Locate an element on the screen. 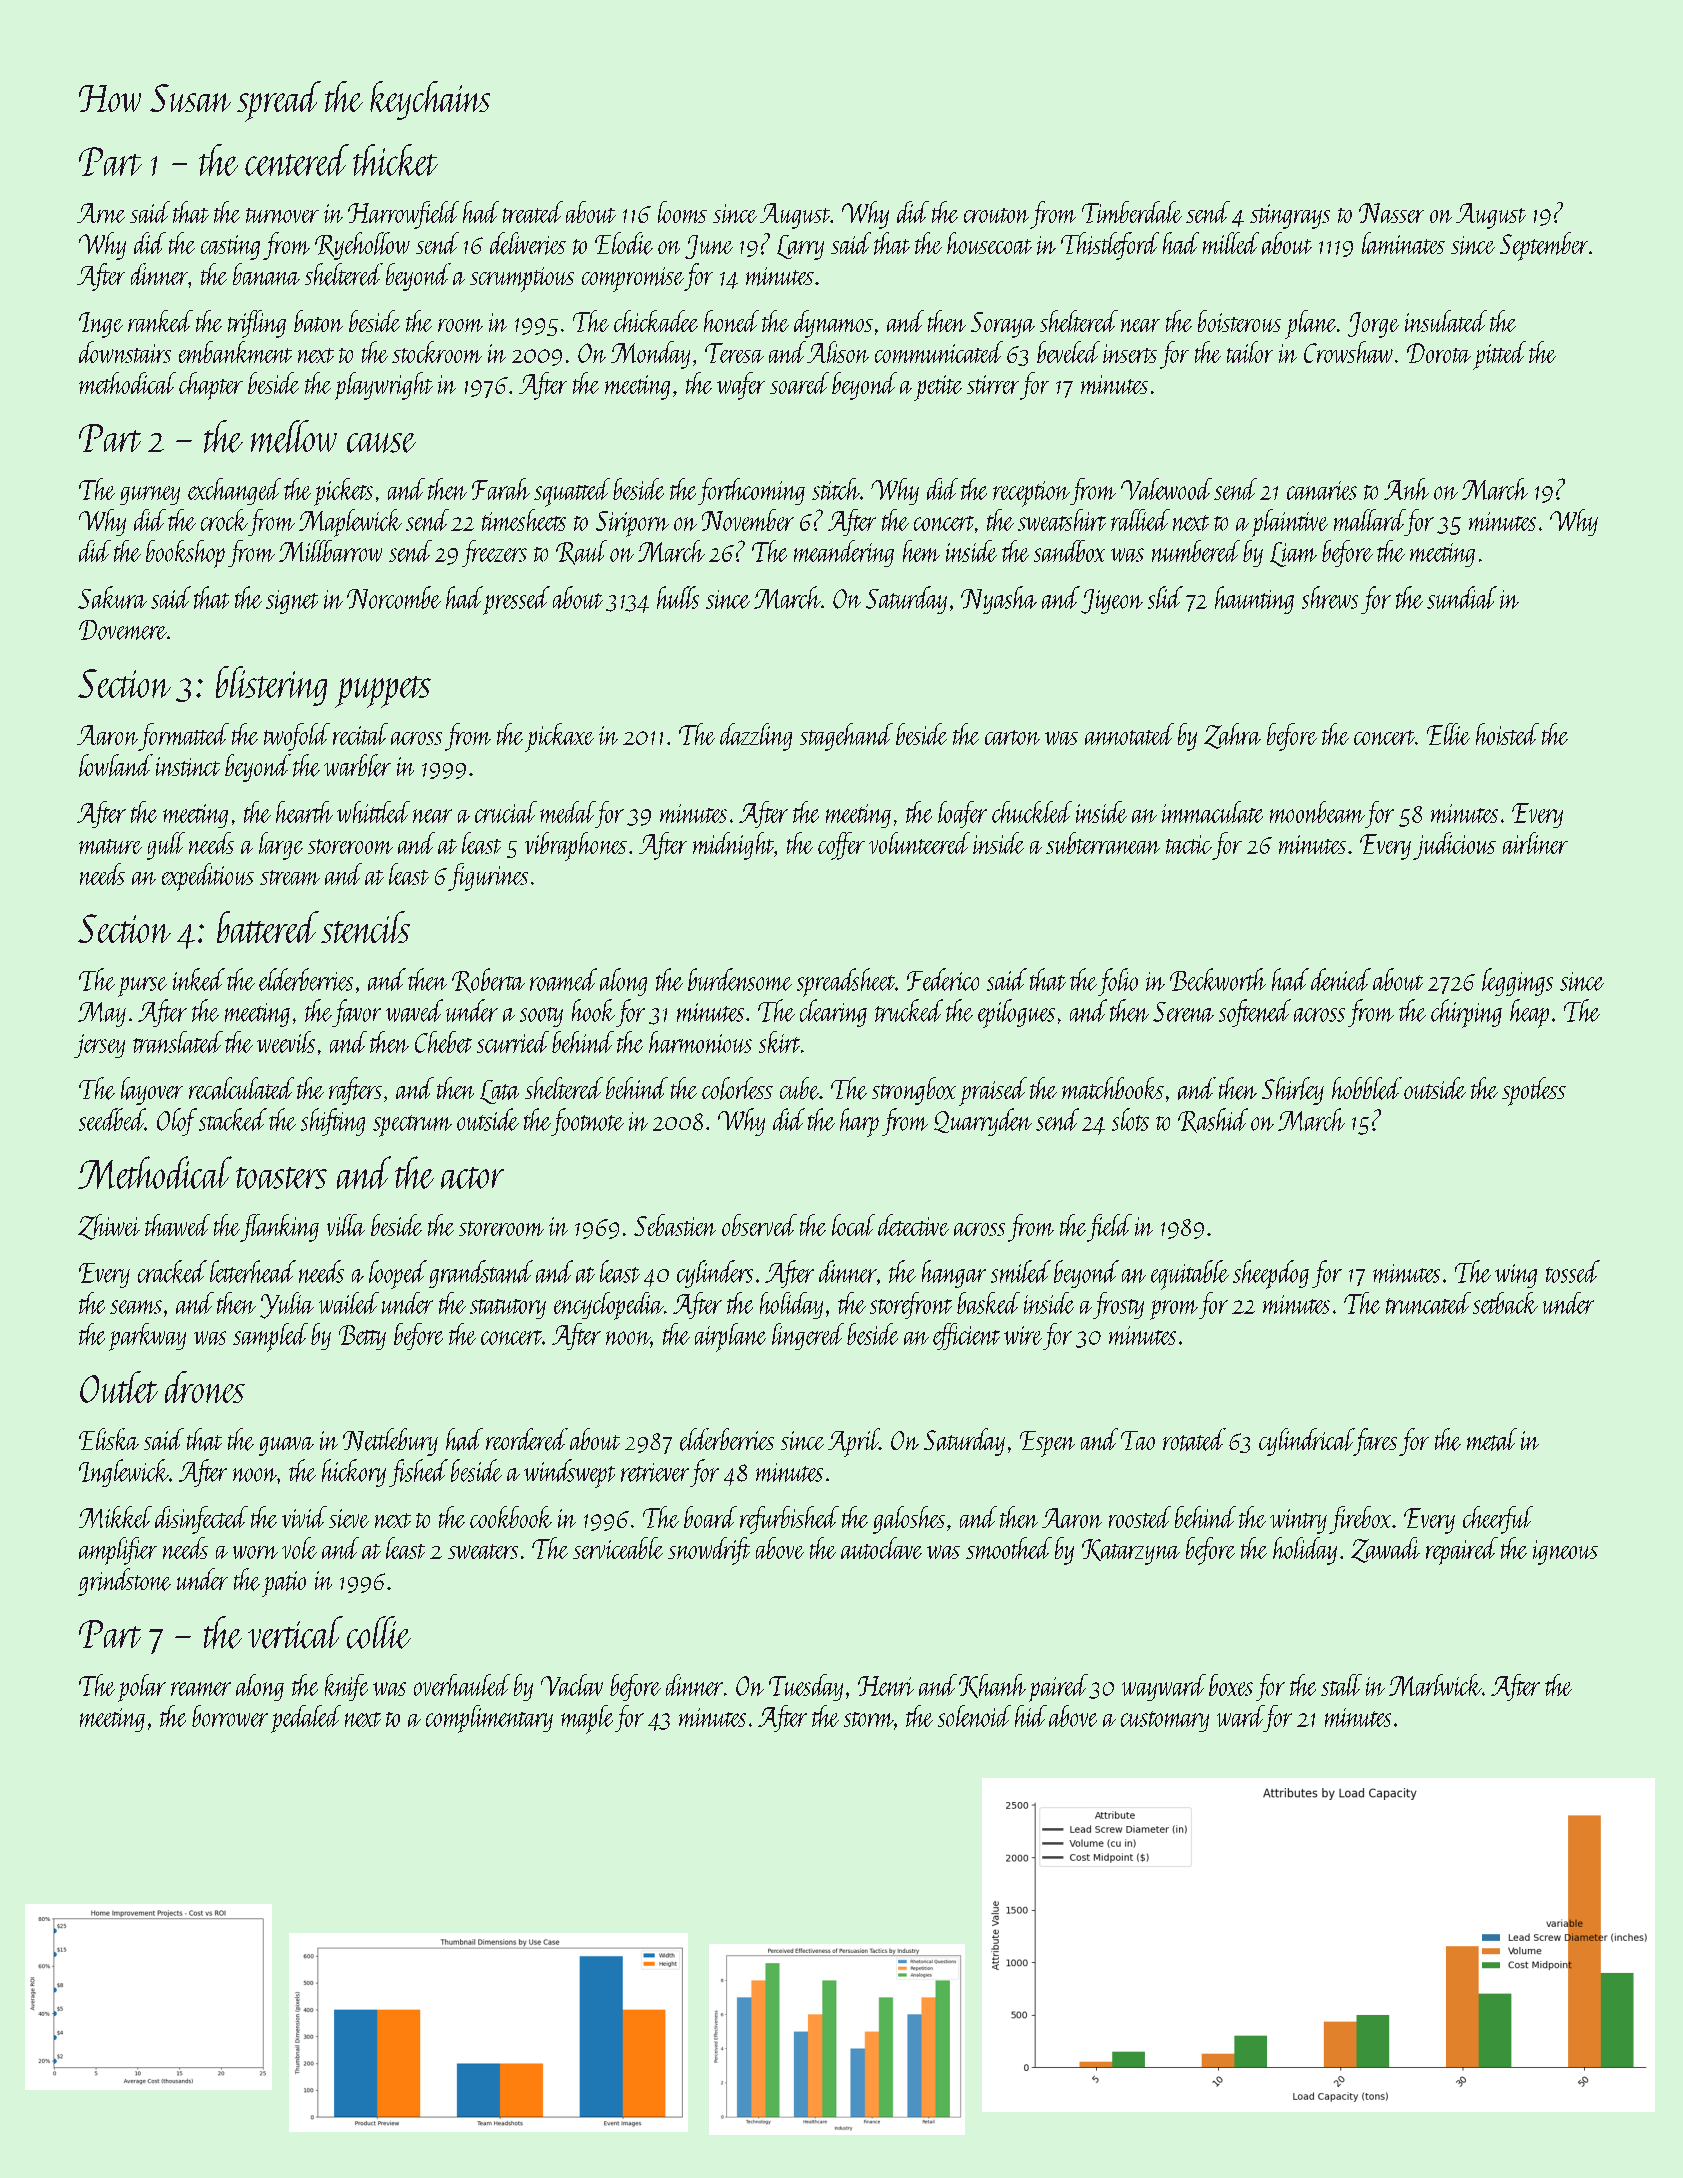  actor is located at coordinates (472, 1178).
